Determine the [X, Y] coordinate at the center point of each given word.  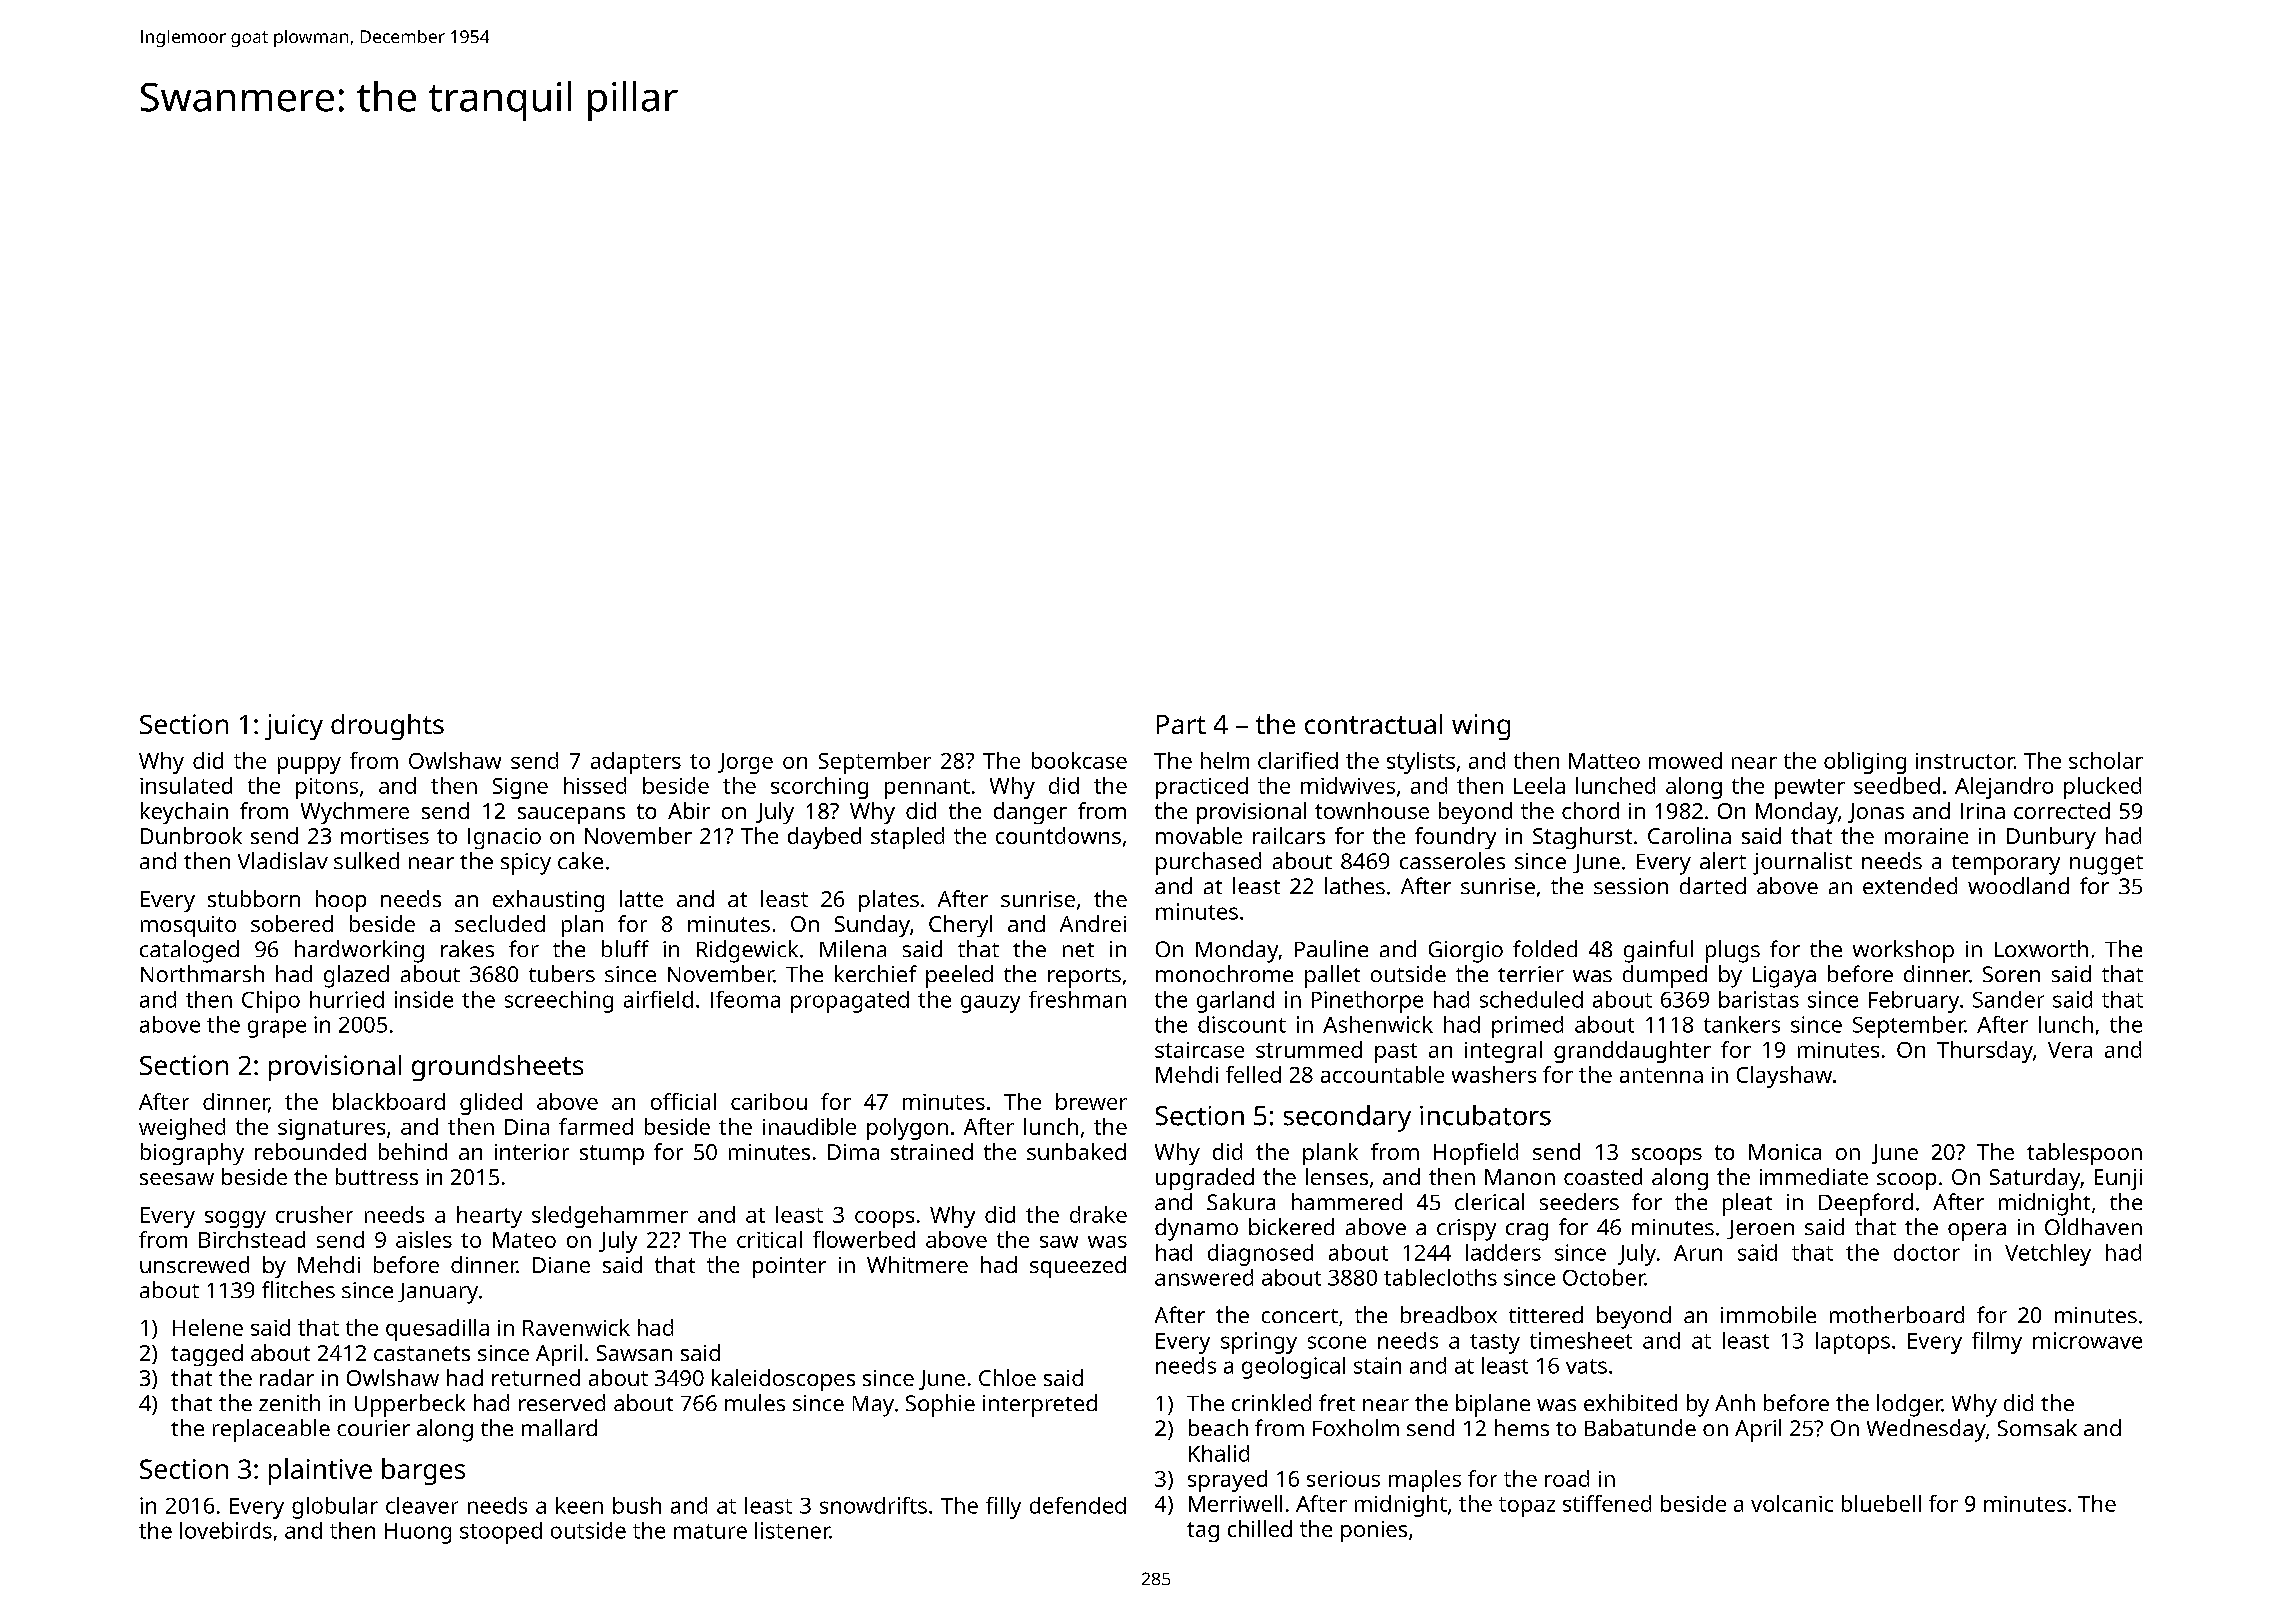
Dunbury [2051, 838]
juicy [294, 727]
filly [1003, 1508]
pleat [1747, 1204]
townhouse [1372, 810]
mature [710, 1531]
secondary [1347, 1118]
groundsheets [497, 1068]
